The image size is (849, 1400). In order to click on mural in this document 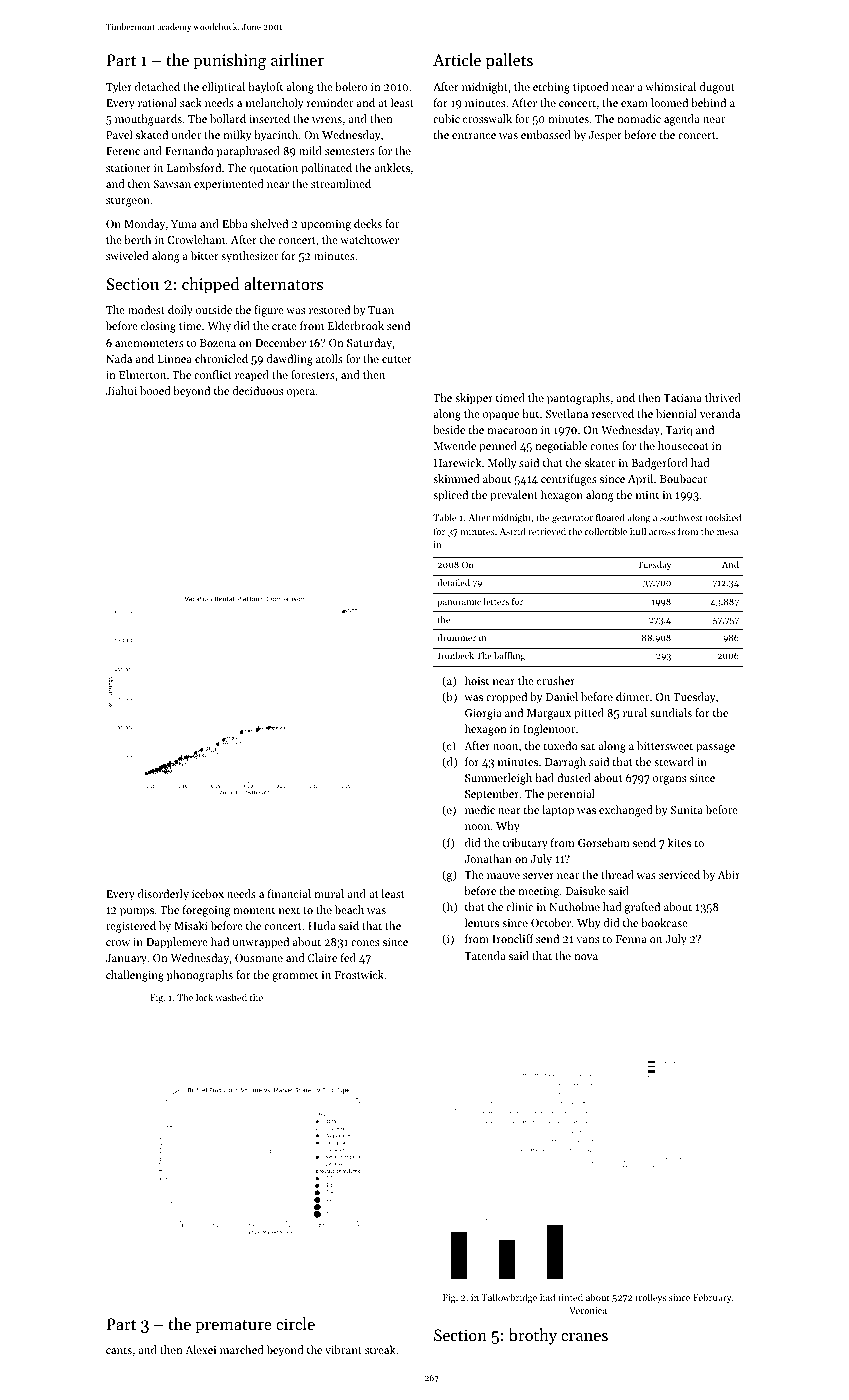, I will do `click(329, 893)`.
